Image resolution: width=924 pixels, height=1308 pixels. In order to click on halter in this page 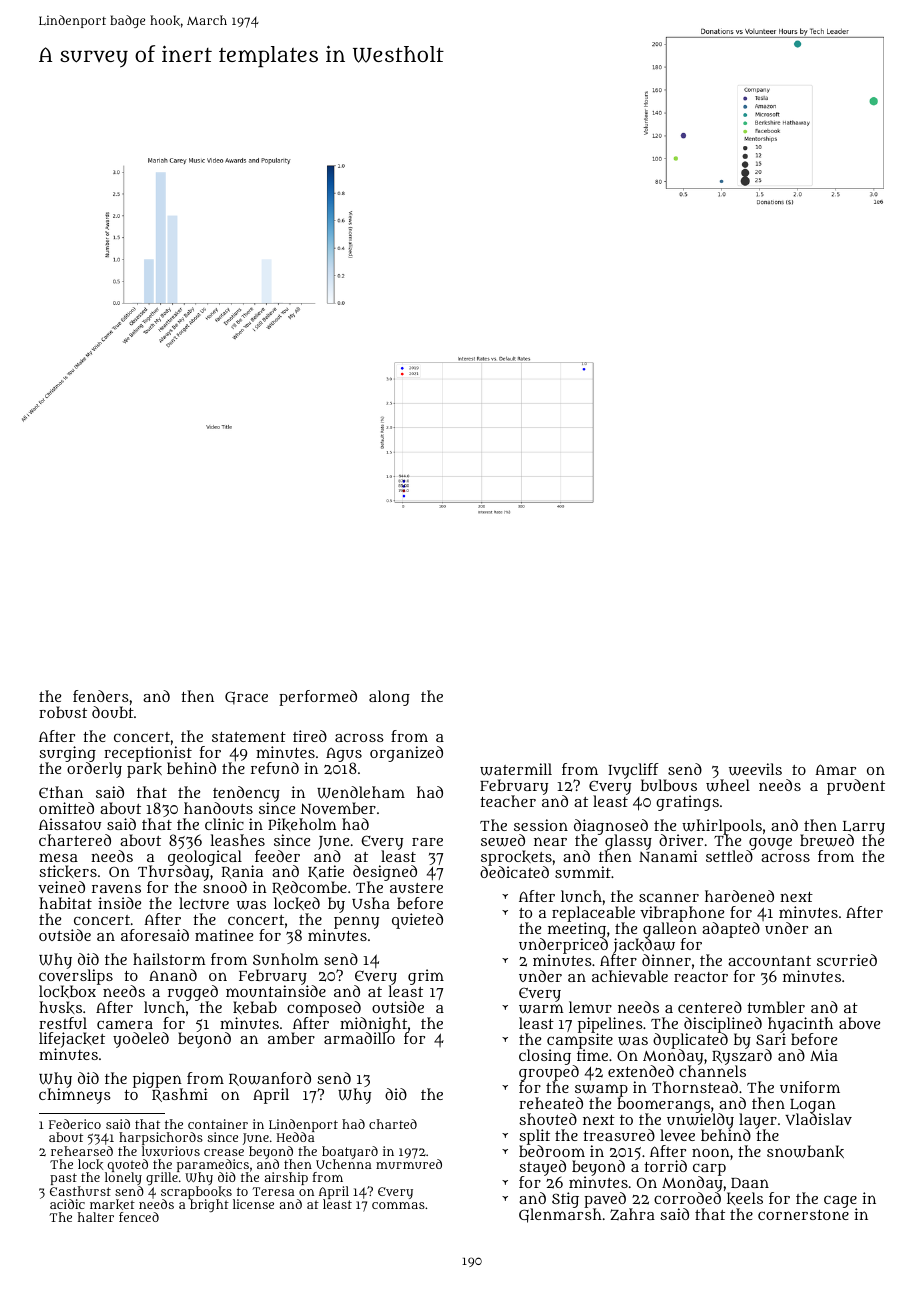, I will do `click(96, 1217)`.
